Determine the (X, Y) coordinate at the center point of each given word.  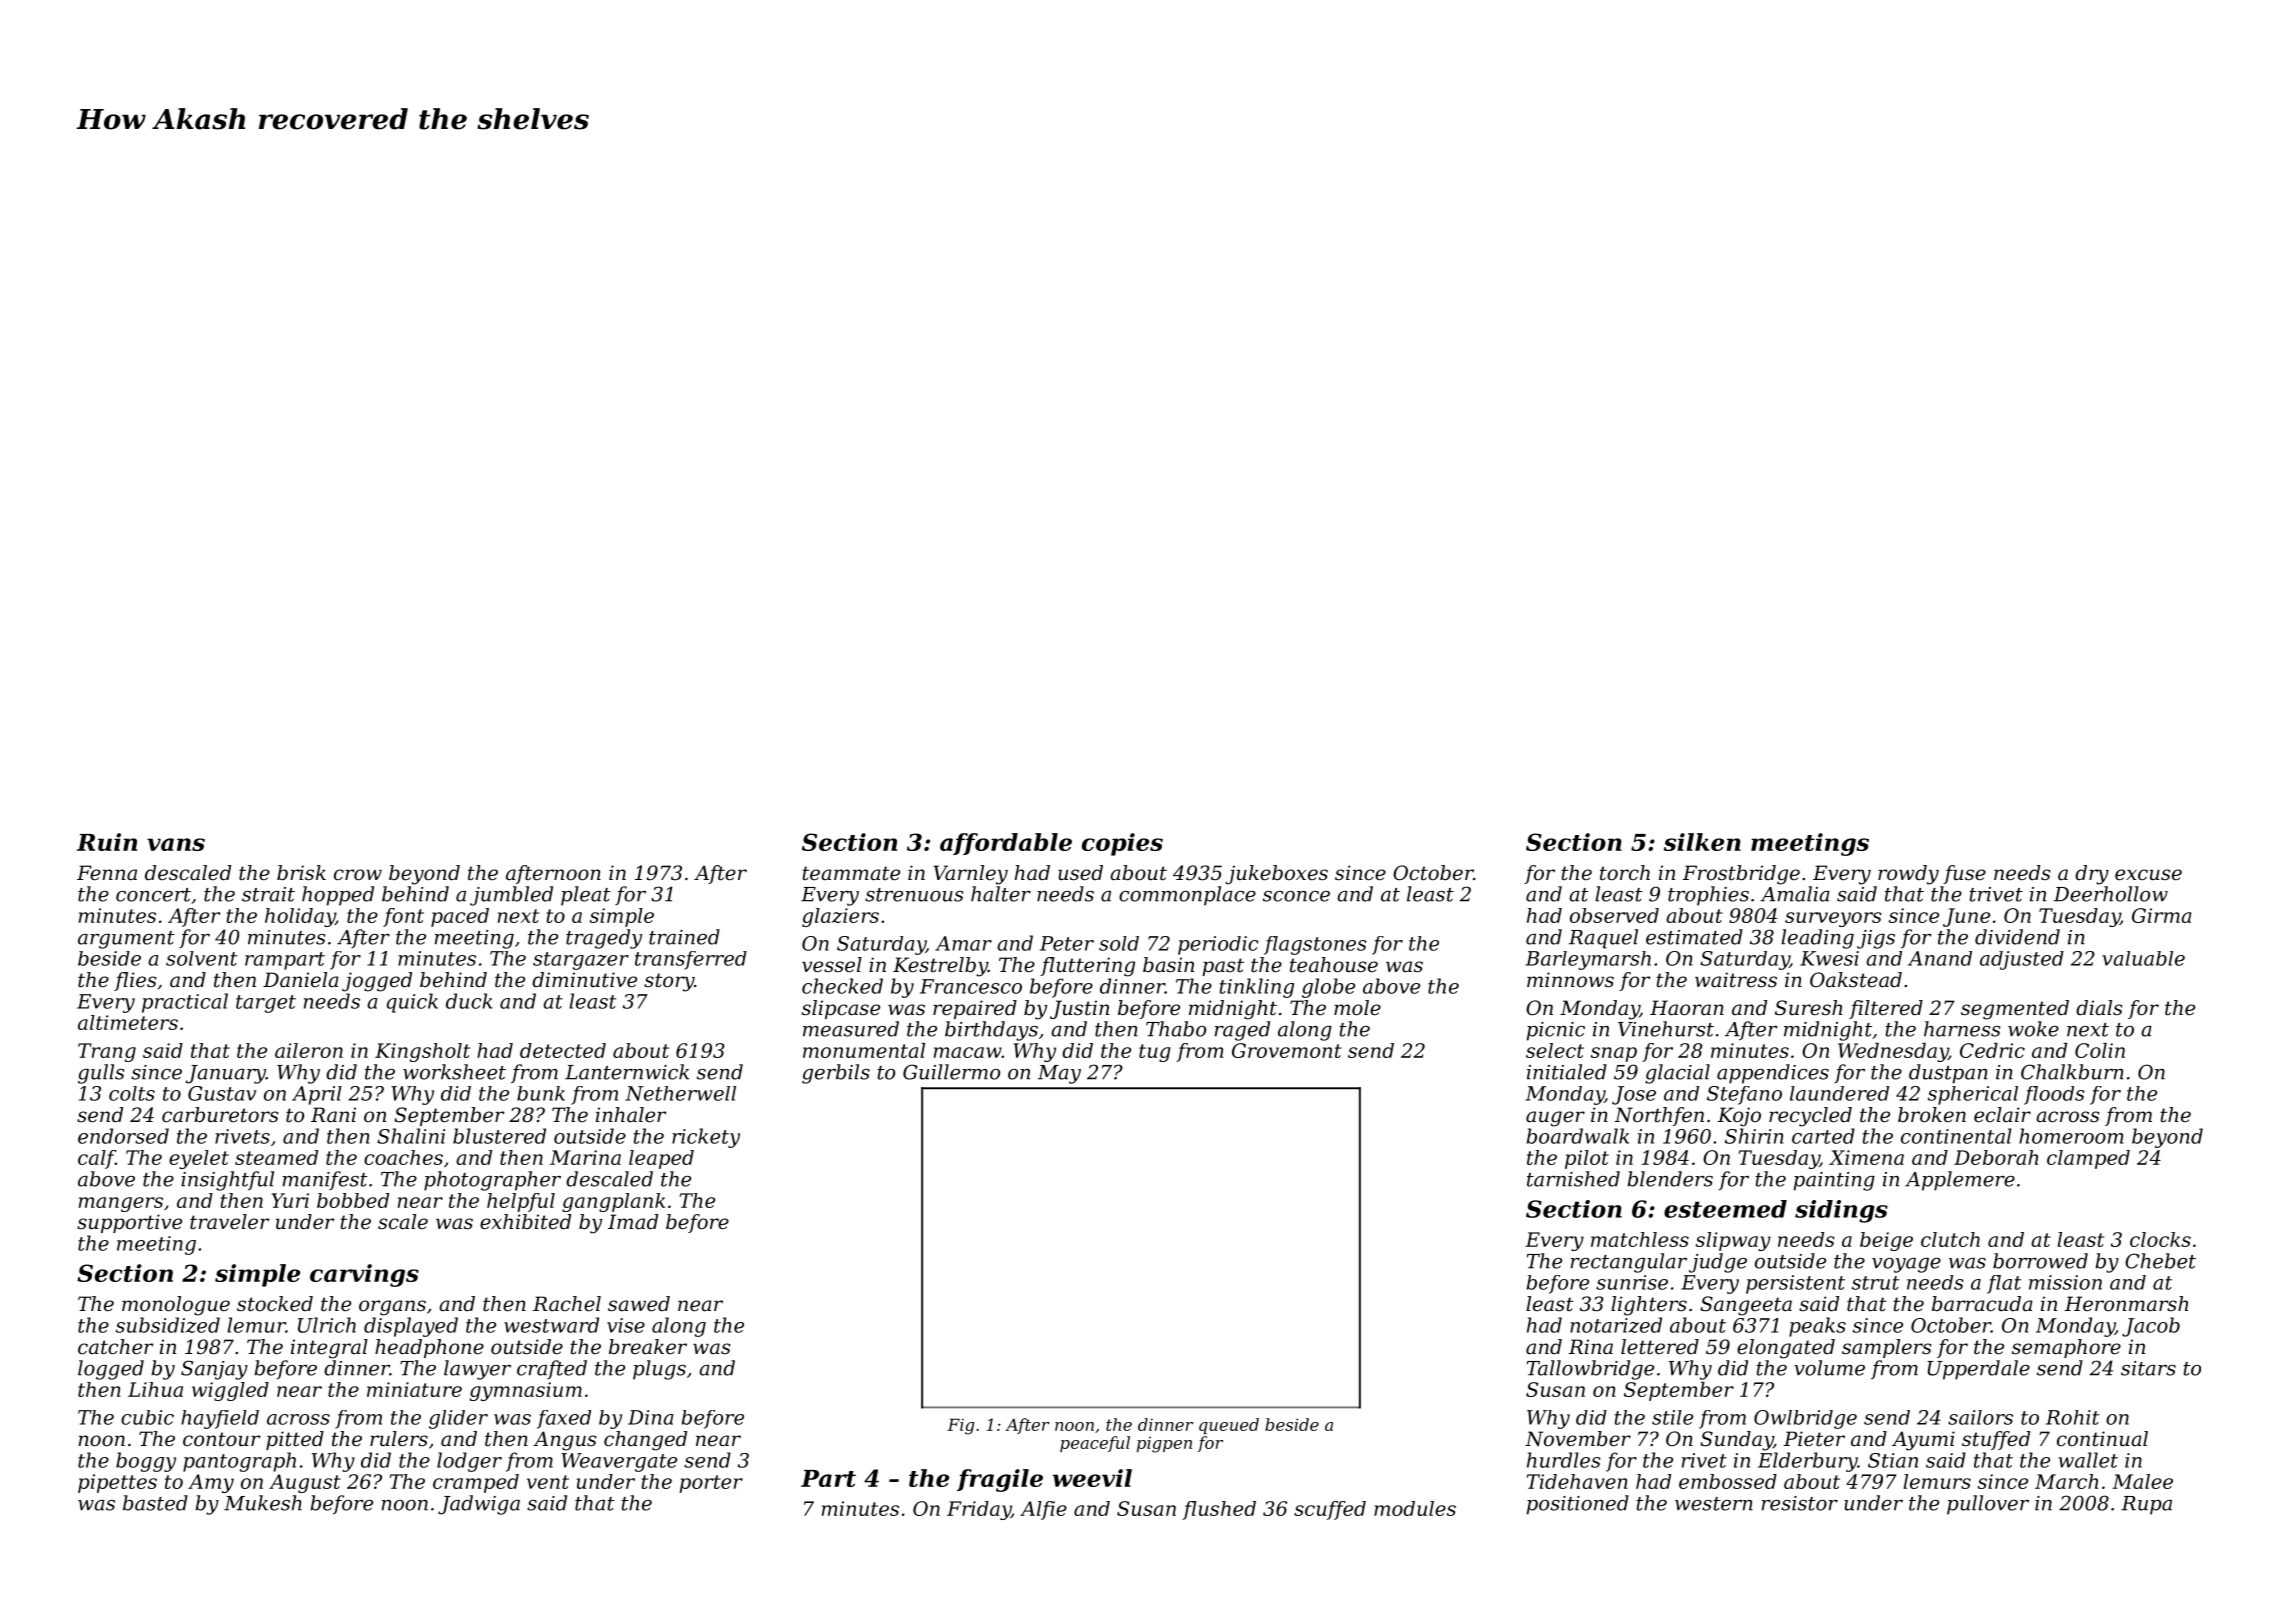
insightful (227, 1181)
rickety (706, 1138)
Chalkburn (2072, 1072)
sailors (1980, 1417)
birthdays (991, 1031)
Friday (979, 1510)
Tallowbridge (1590, 1370)
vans (176, 844)
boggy (146, 1462)
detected (563, 1050)
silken (1702, 842)
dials (2099, 1008)
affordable (1006, 844)
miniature (414, 1389)
